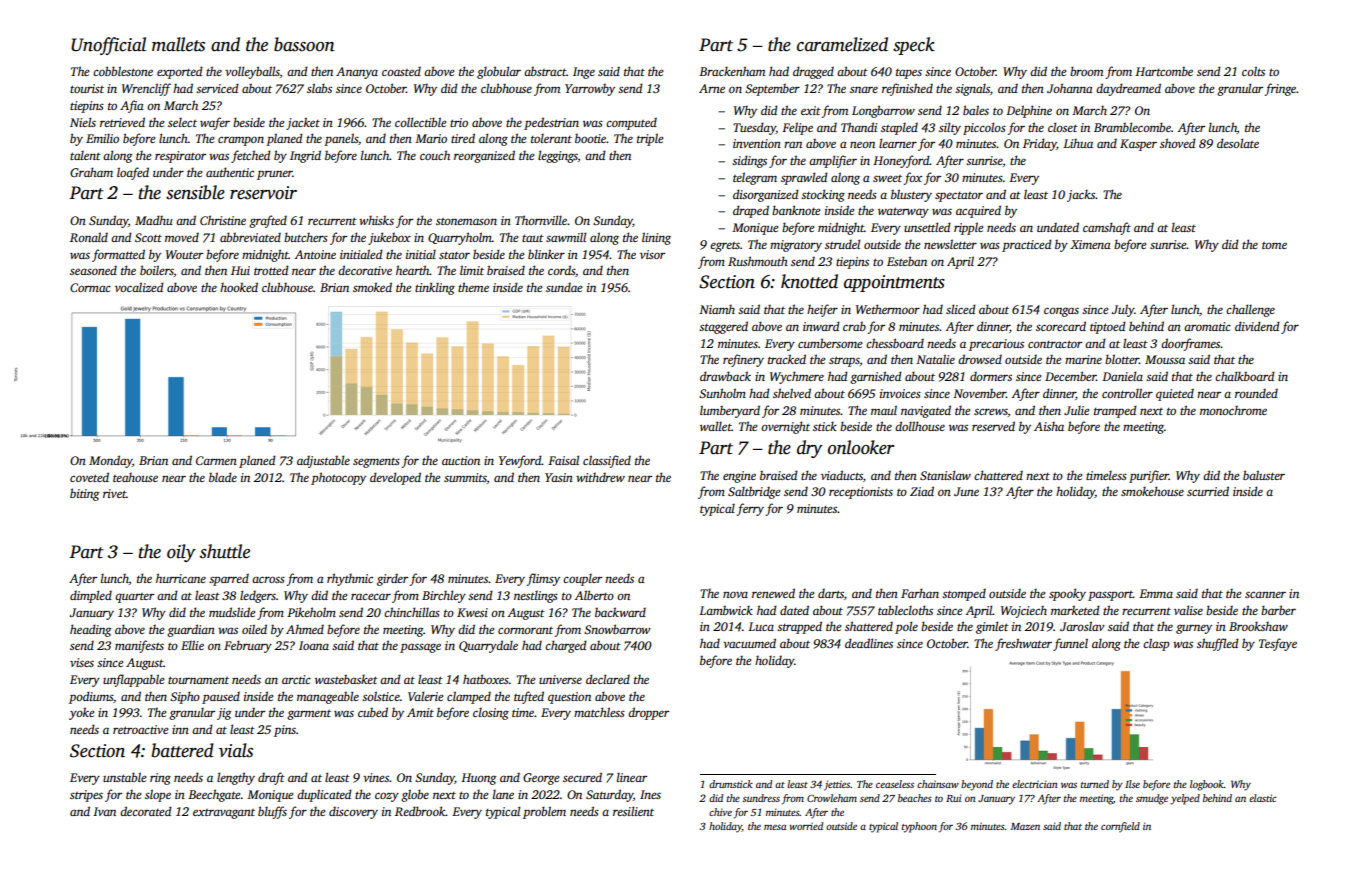 This screenshot has height=887, width=1372. Describe the element at coordinates (223, 477) in the screenshot. I see `blade` at that location.
